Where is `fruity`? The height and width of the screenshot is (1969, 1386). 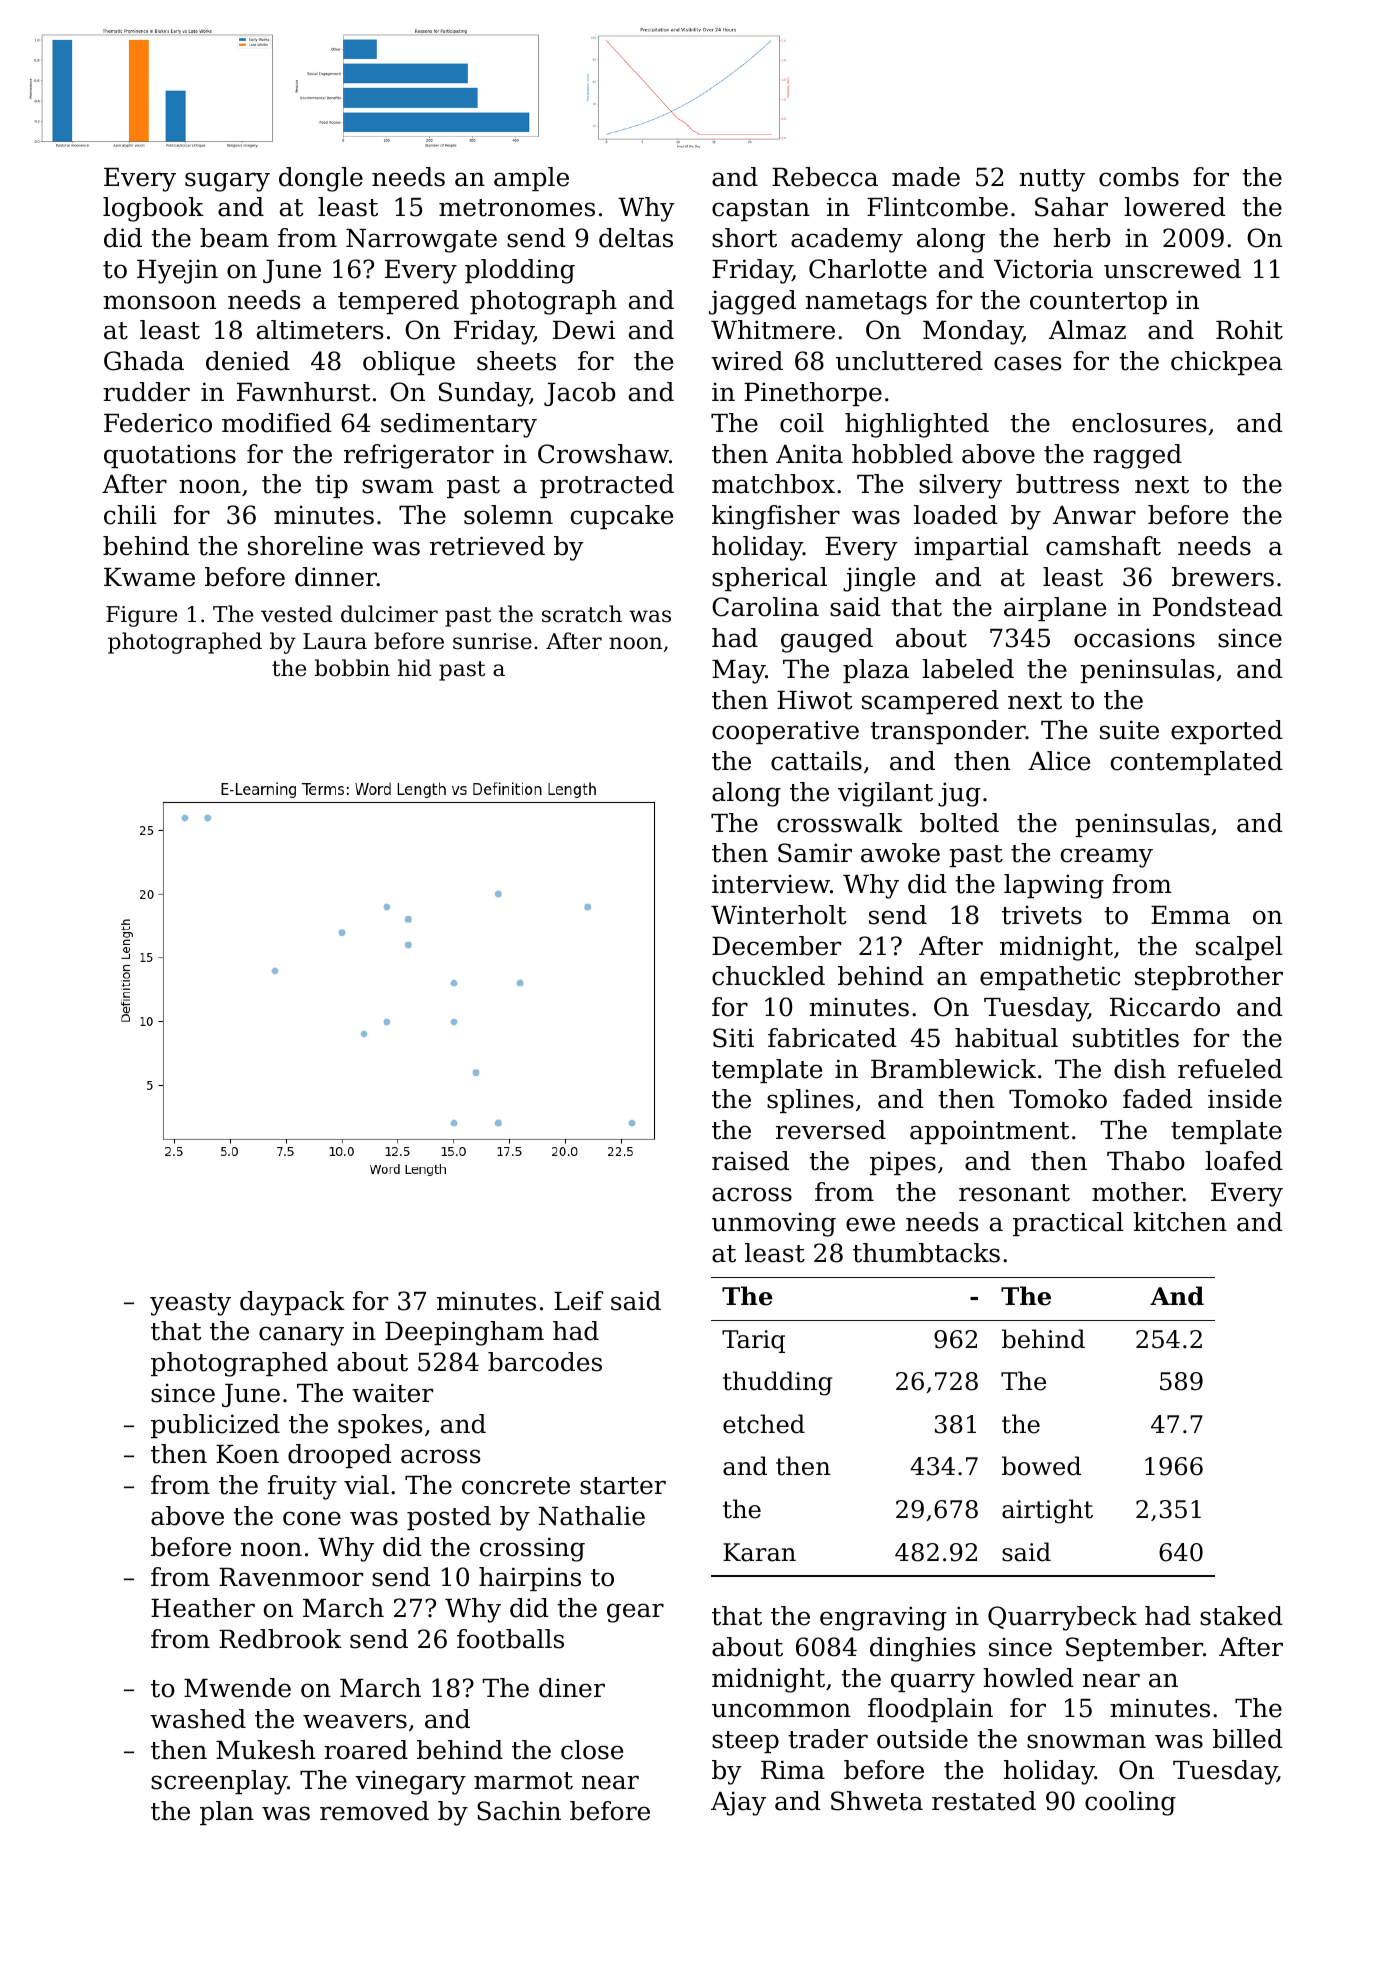 fruity is located at coordinates (302, 1487).
